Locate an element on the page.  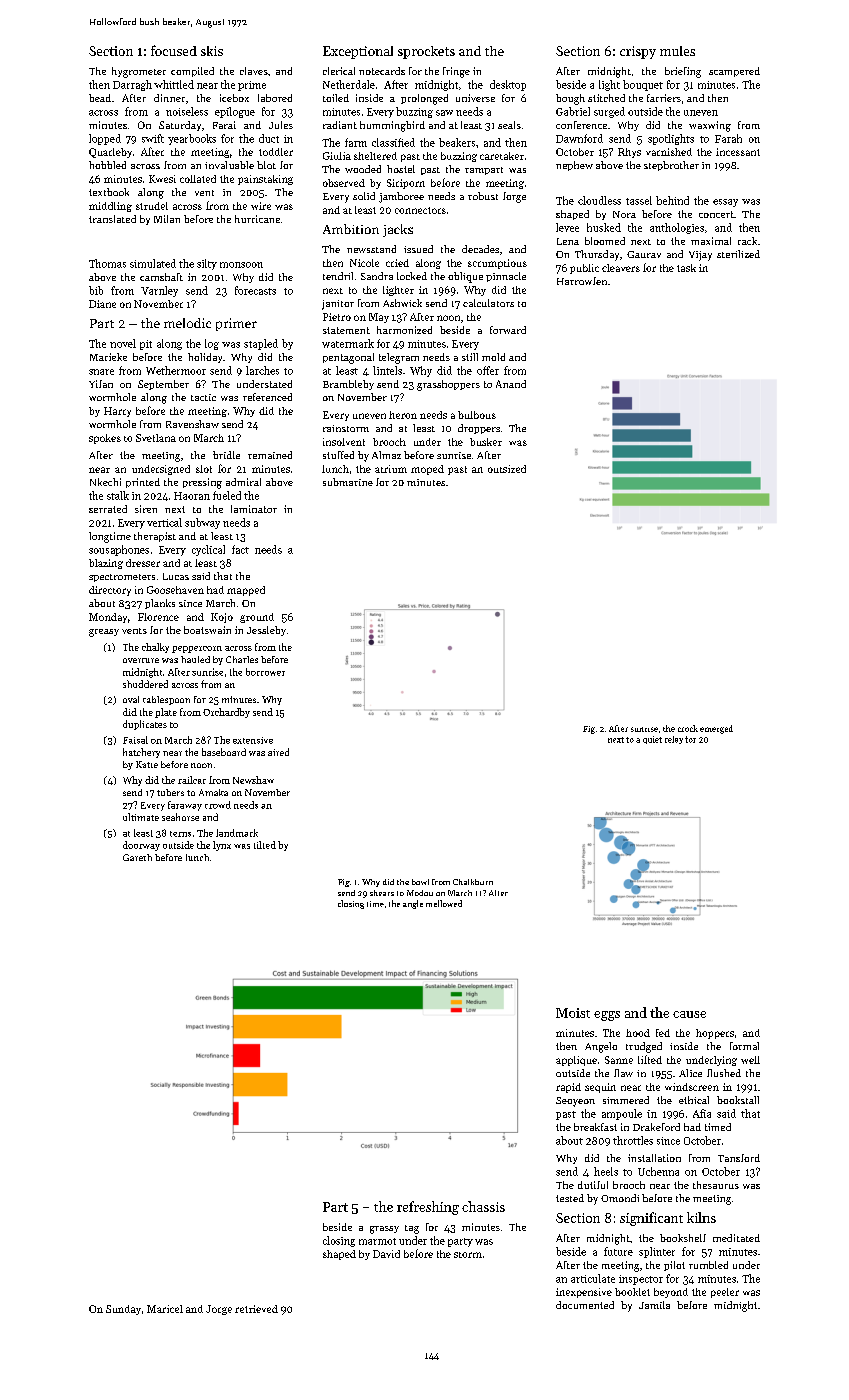
Chalkburn is located at coordinates (473, 882).
